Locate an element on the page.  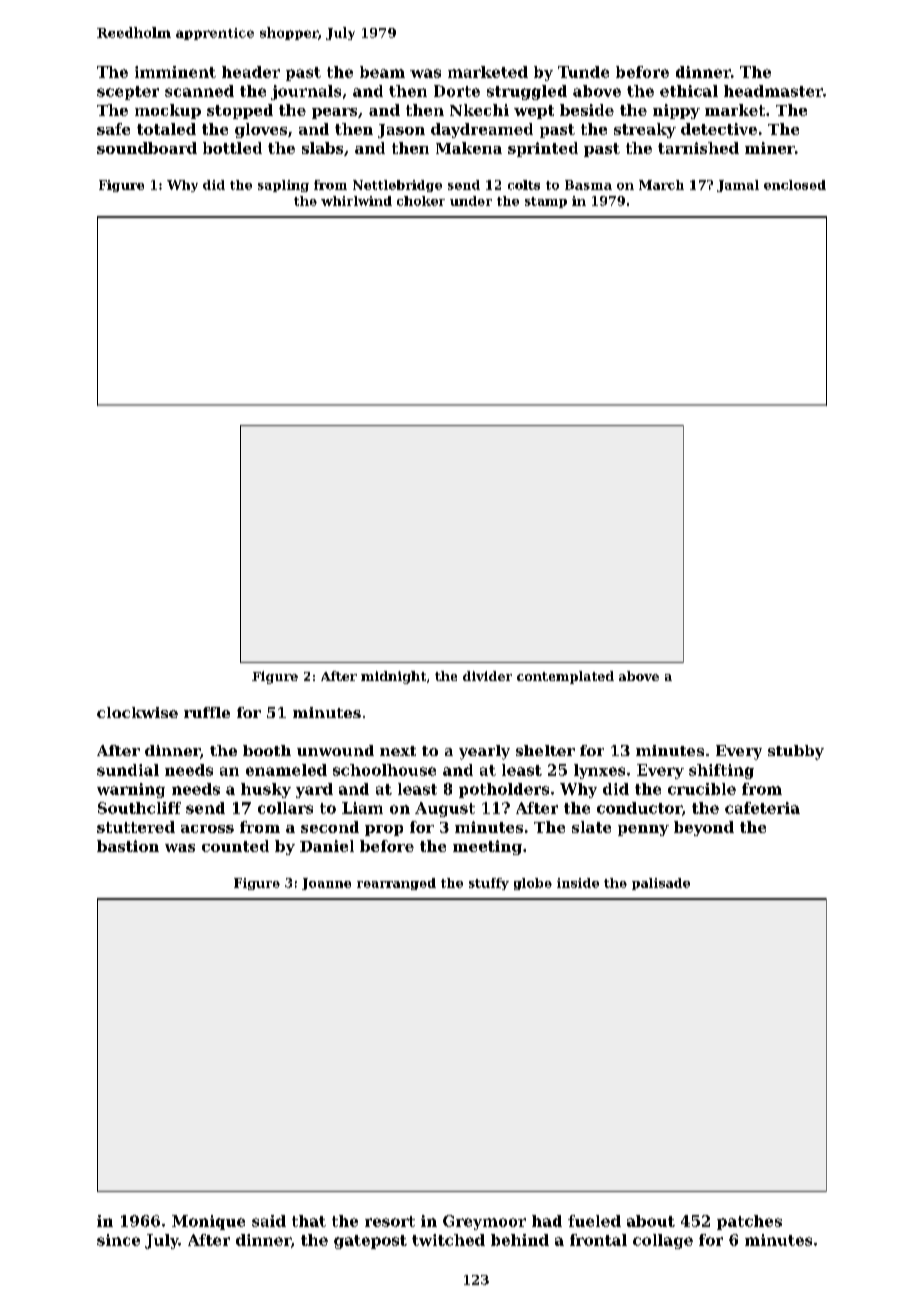
frontal is located at coordinates (598, 1240).
